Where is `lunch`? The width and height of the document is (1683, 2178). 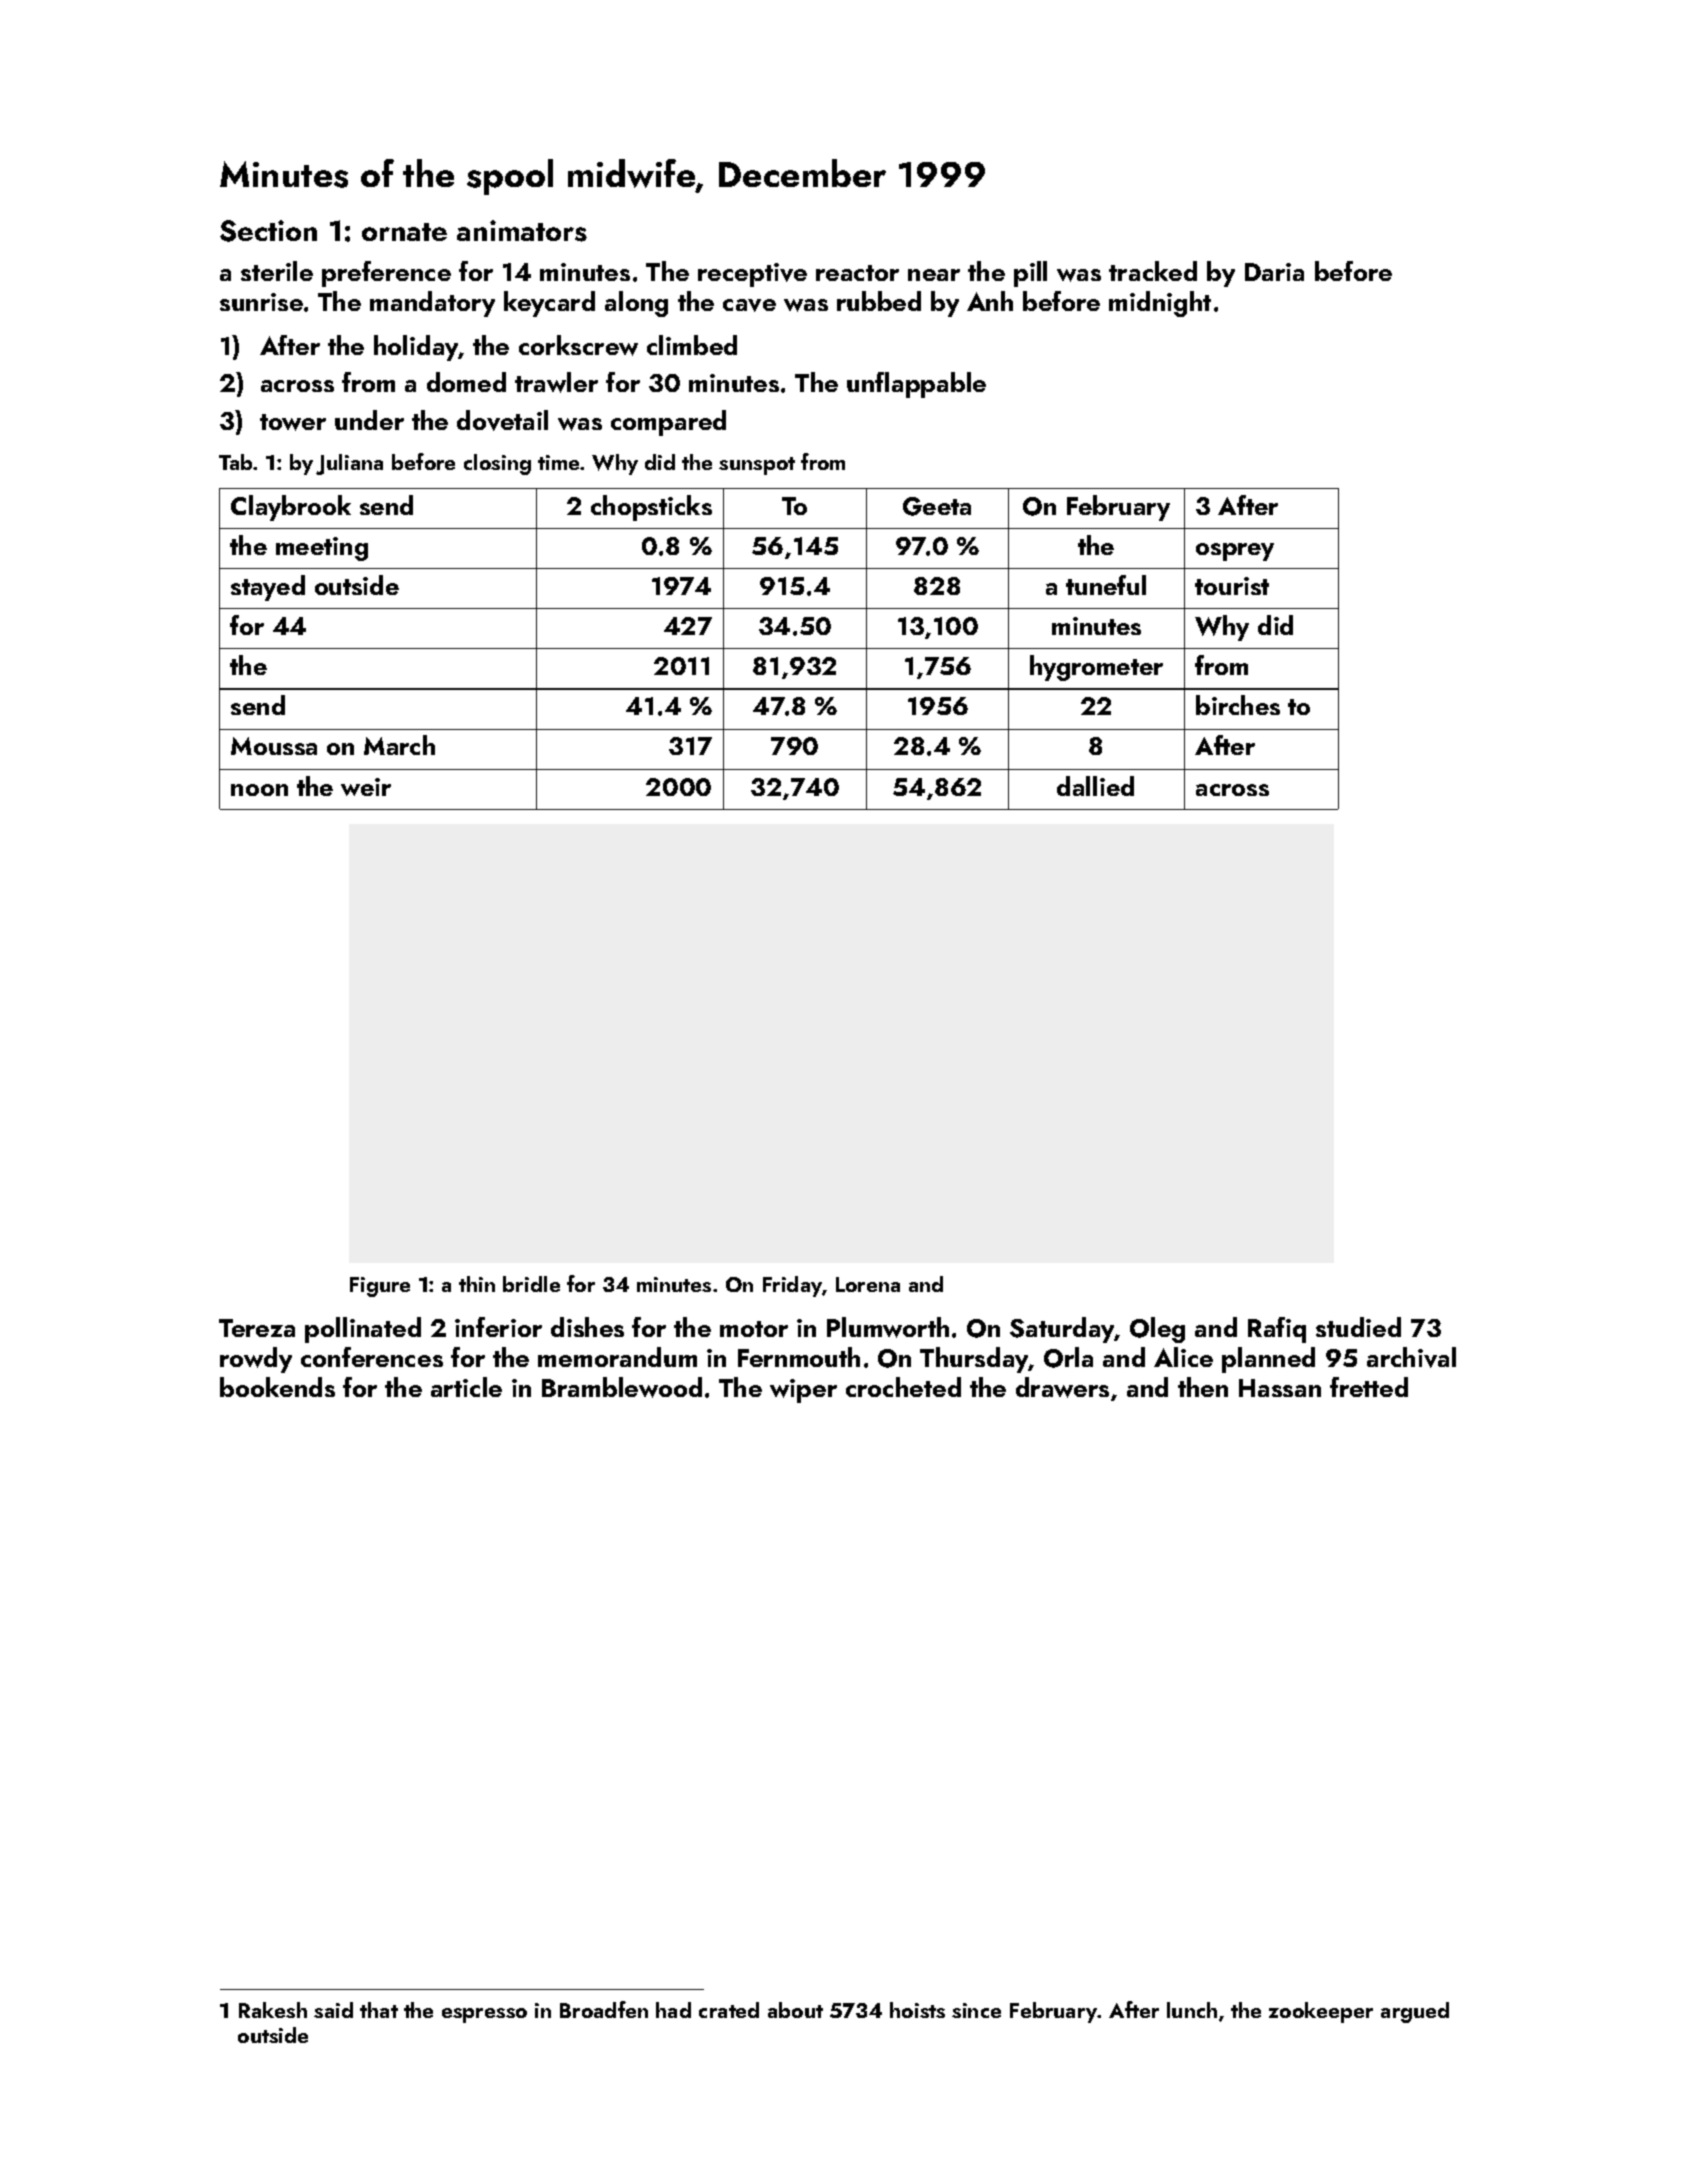
lunch is located at coordinates (1192, 2010).
